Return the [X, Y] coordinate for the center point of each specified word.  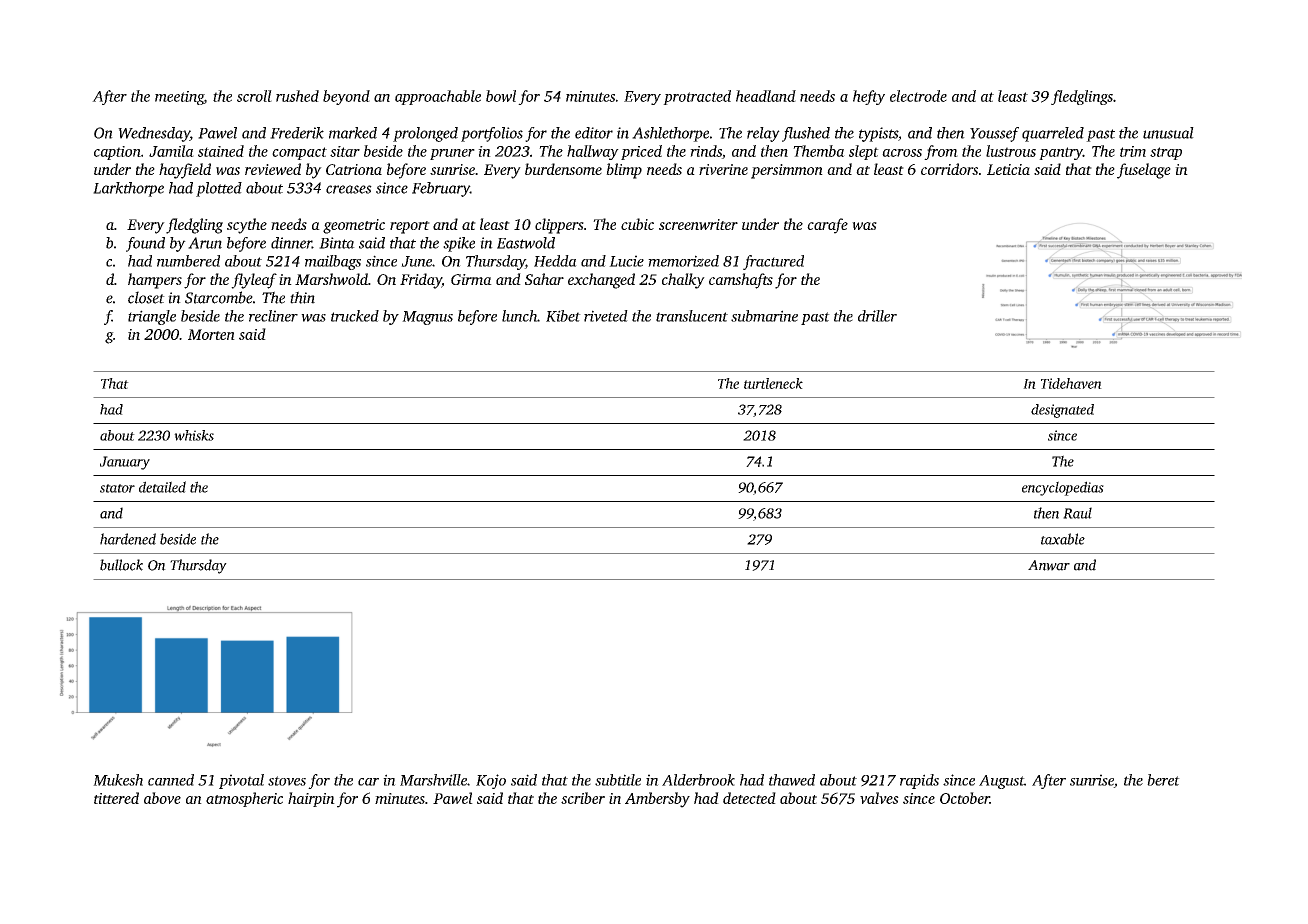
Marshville [433, 780]
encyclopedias [1063, 488]
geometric [354, 226]
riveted [606, 316]
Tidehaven [1071, 383]
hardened [128, 539]
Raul [1077, 513]
